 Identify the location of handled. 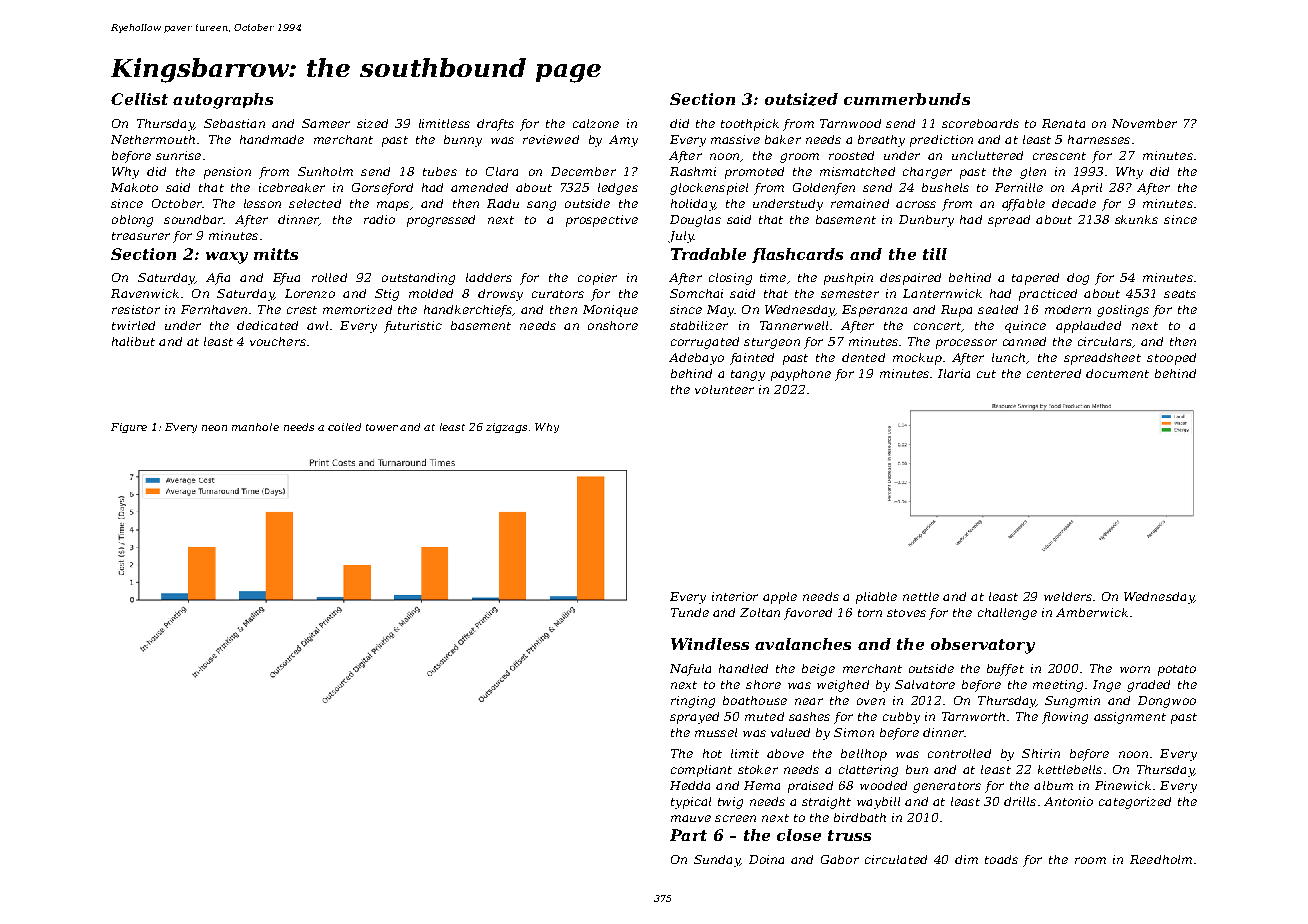
(743, 668).
